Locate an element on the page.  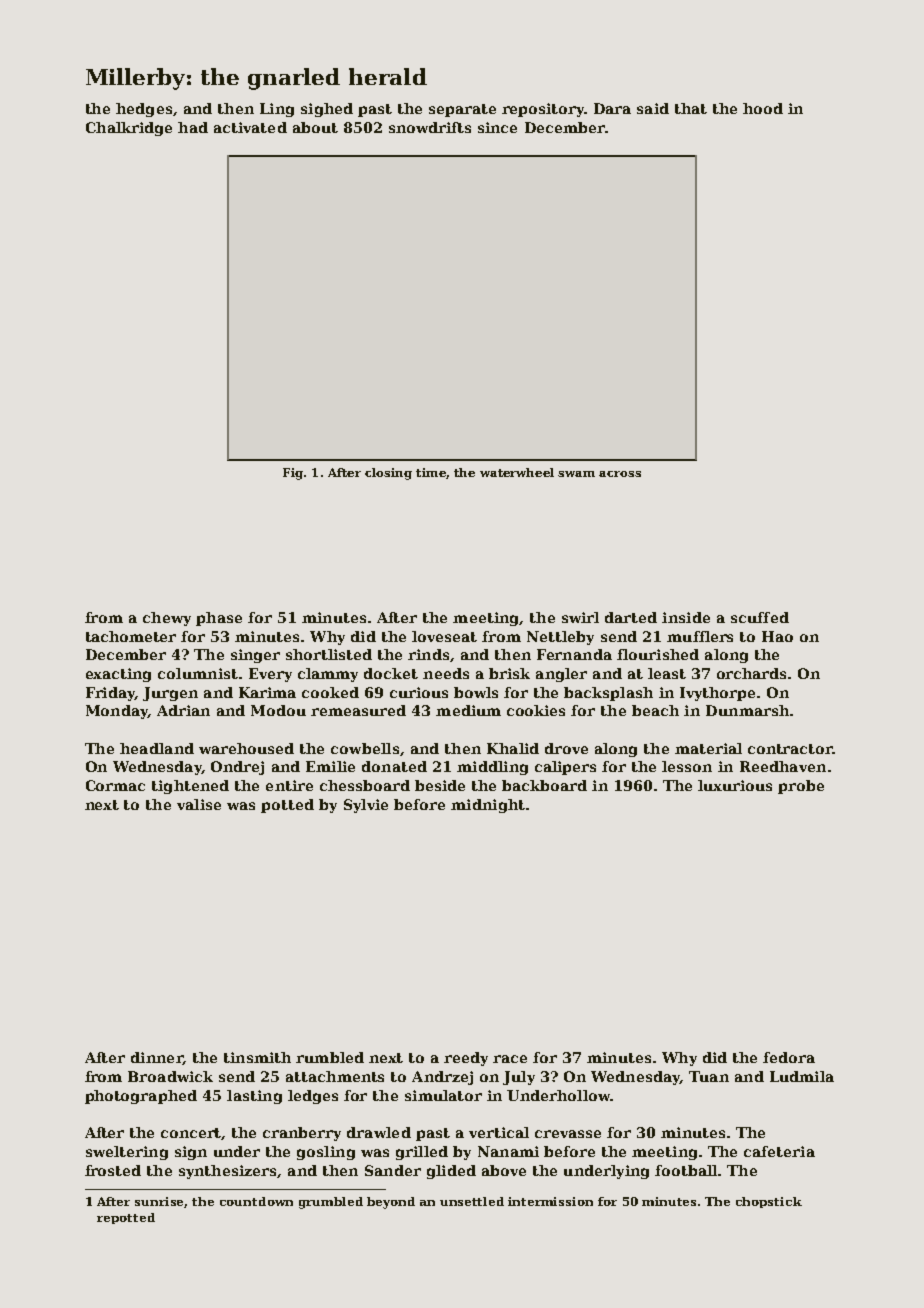
closing is located at coordinates (388, 474).
